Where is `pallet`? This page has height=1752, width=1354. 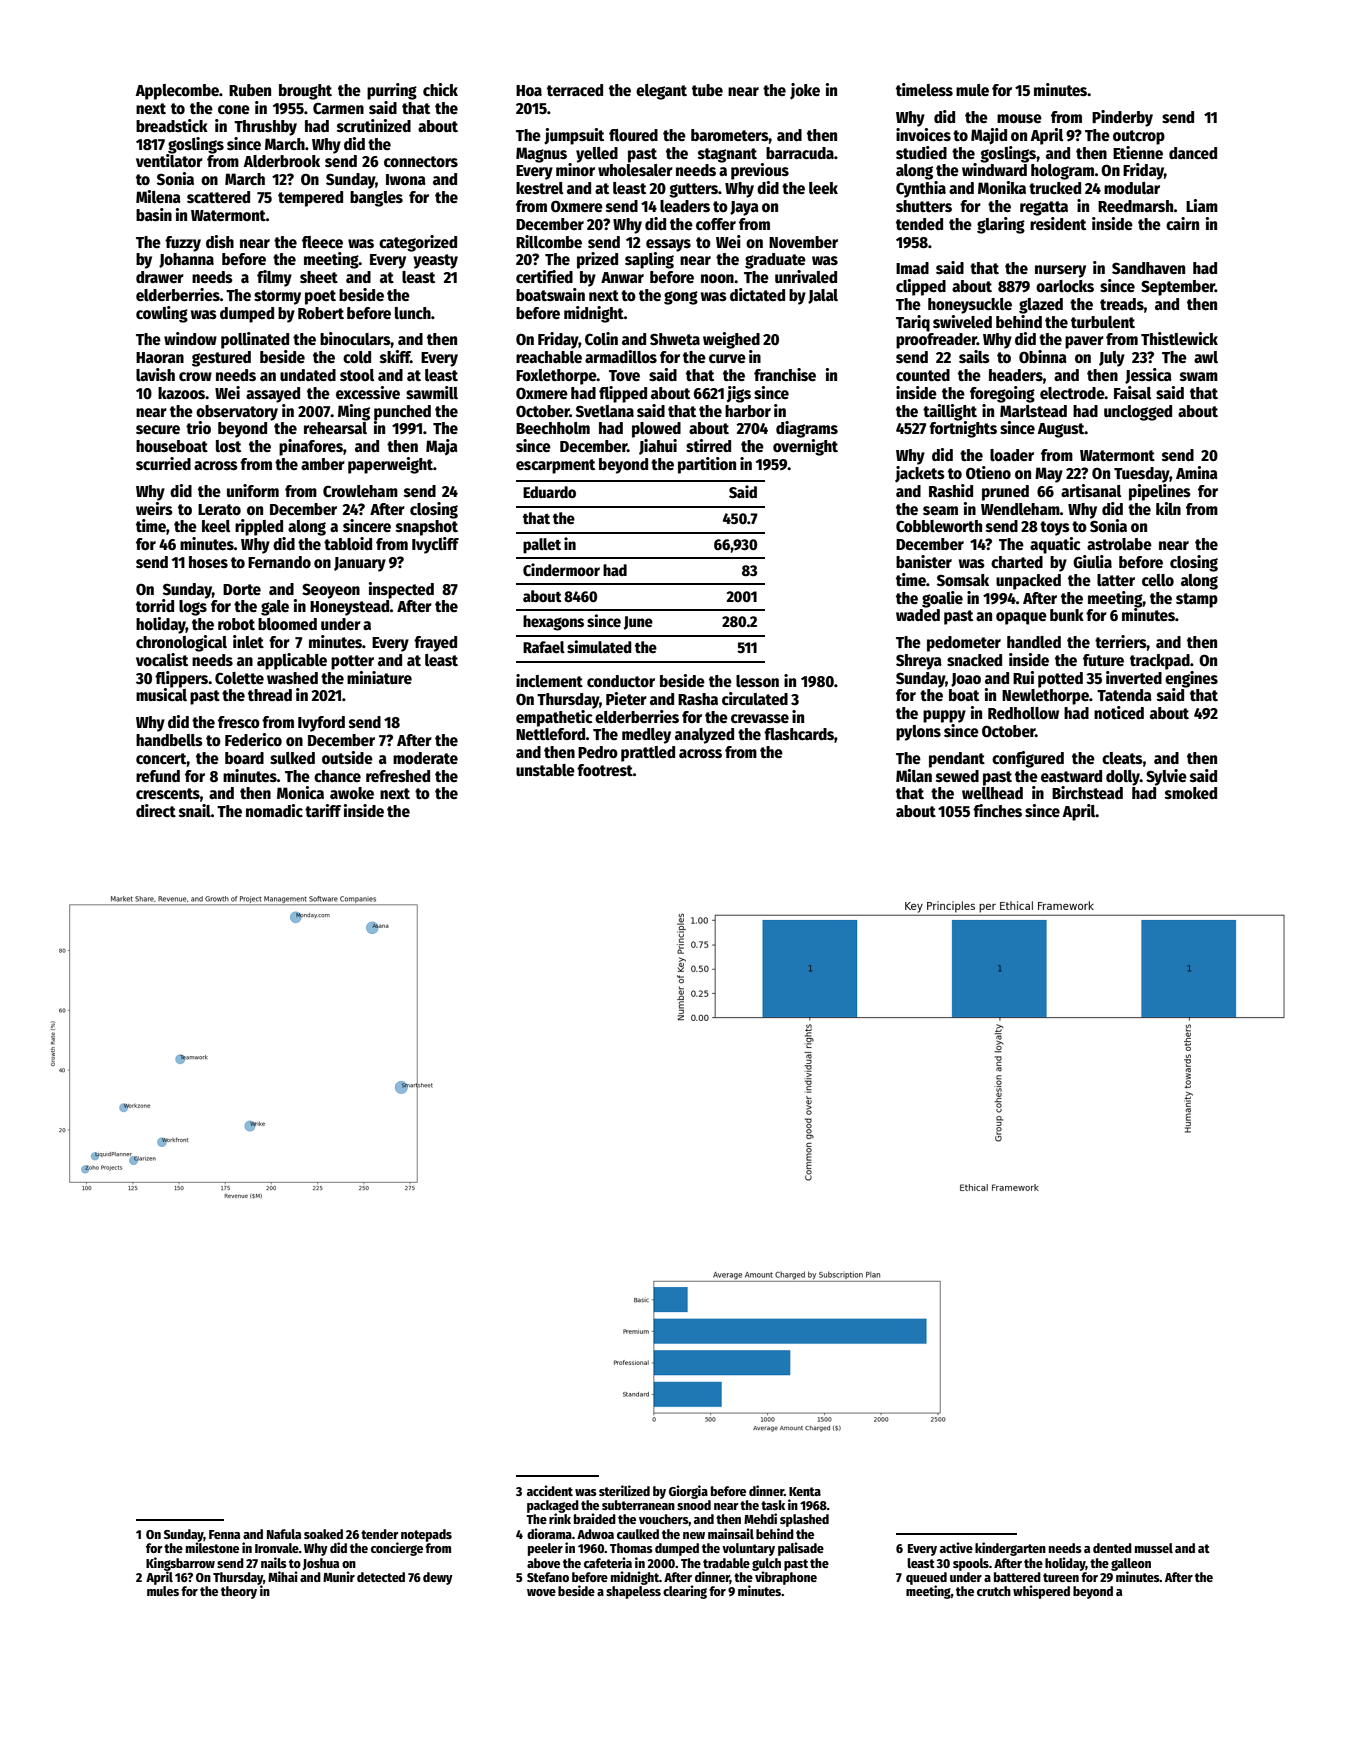
pallet is located at coordinates (542, 546).
